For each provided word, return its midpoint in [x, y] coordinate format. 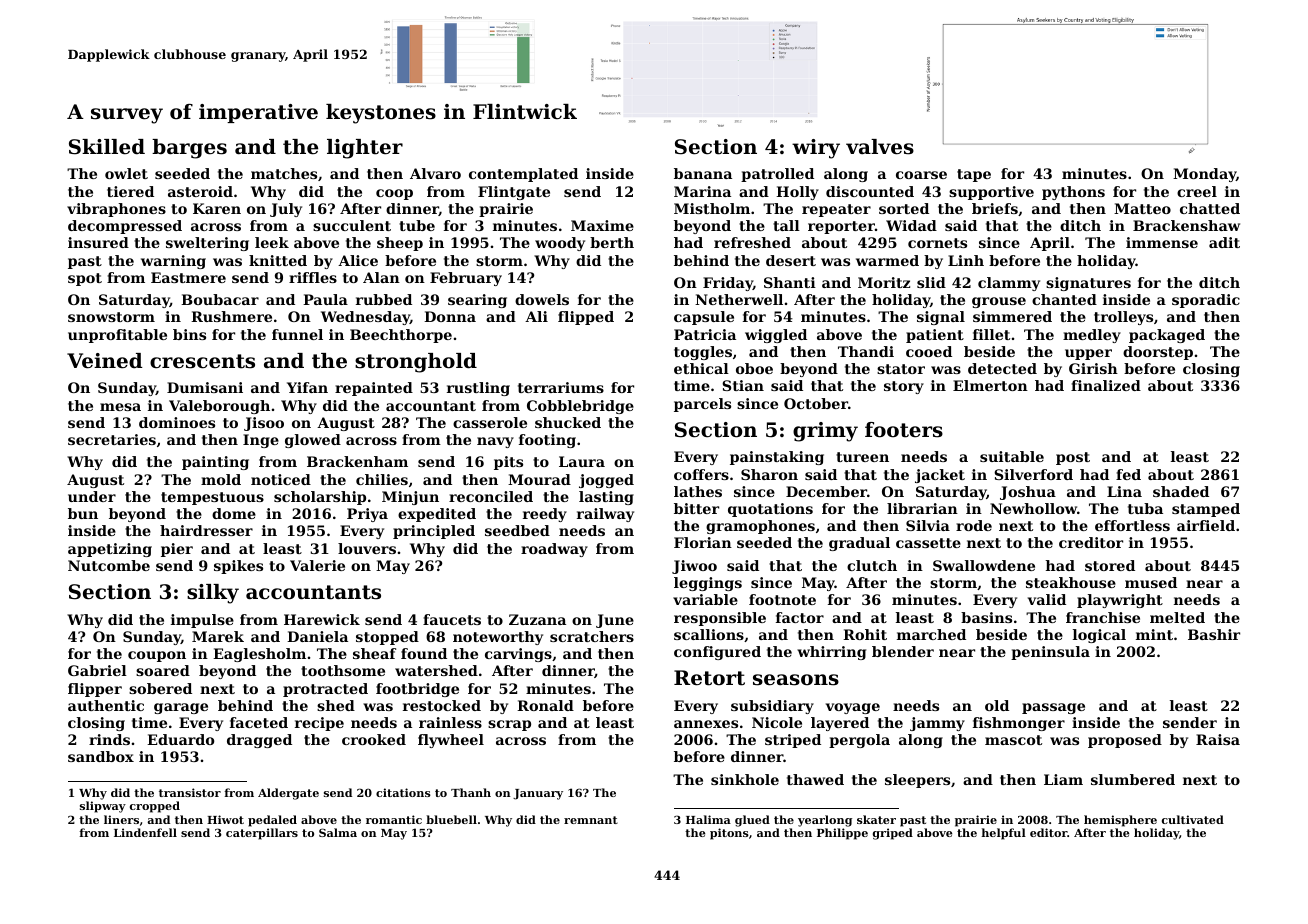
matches [284, 173]
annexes [706, 724]
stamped [1206, 510]
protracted [325, 690]
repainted [374, 389]
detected [1002, 368]
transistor [190, 792]
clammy [1009, 284]
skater [876, 819]
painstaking [777, 458]
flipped [586, 318]
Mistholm [712, 208]
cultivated [1193, 819]
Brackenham [357, 461]
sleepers [917, 781]
